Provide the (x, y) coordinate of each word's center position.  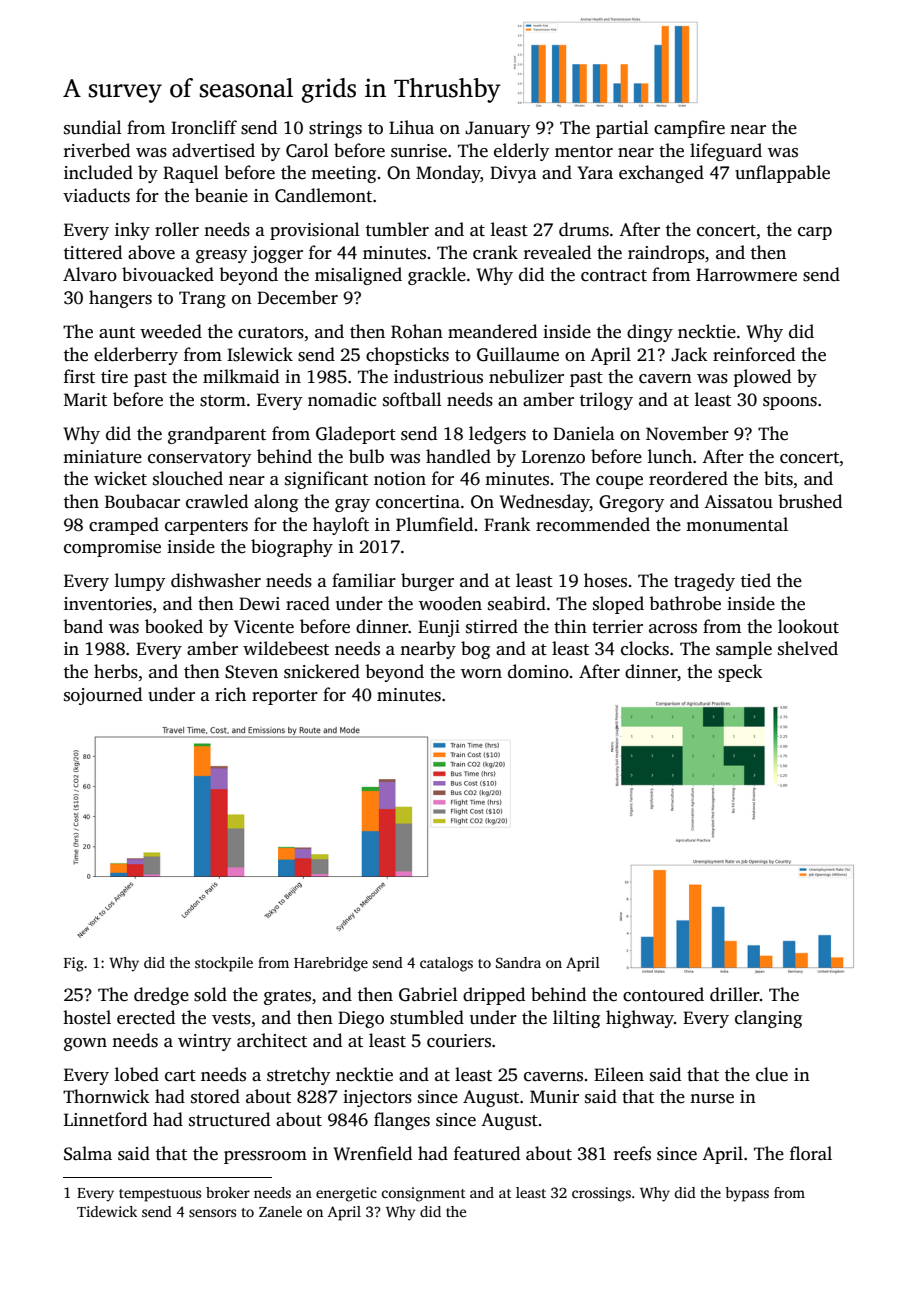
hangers (120, 299)
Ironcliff (204, 127)
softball (412, 399)
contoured (663, 994)
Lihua (411, 127)
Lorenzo (553, 457)
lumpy (140, 582)
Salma (88, 1153)
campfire (689, 129)
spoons (790, 403)
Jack (689, 354)
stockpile (224, 964)
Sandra (518, 962)
